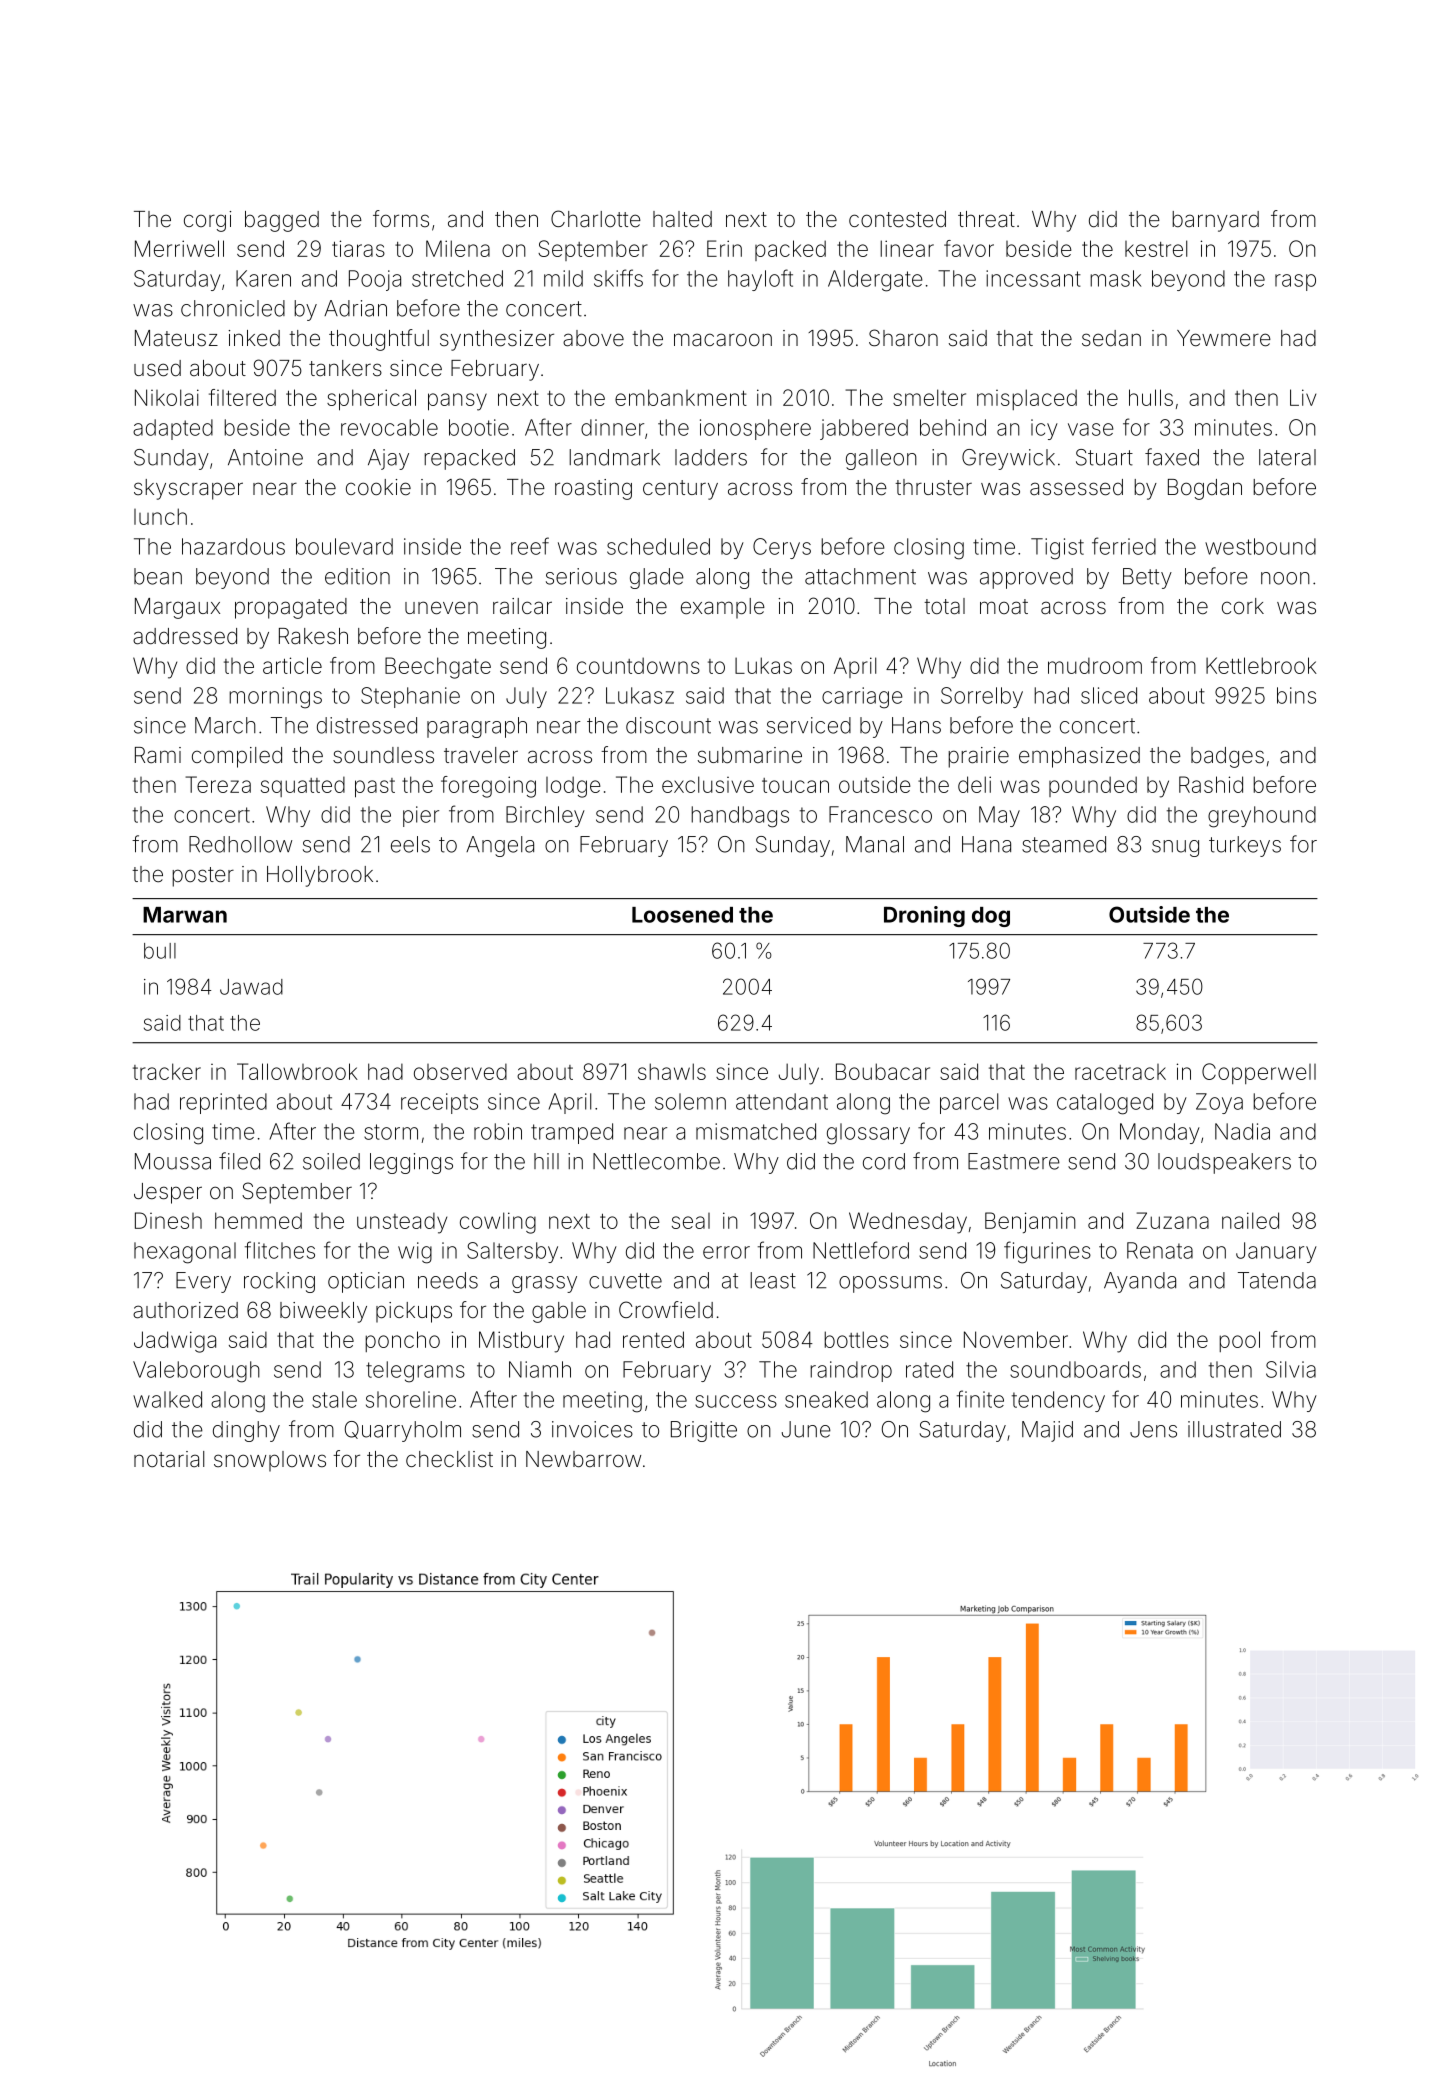 Image resolution: width=1450 pixels, height=2100 pixels. I want to click on mask, so click(1115, 278).
